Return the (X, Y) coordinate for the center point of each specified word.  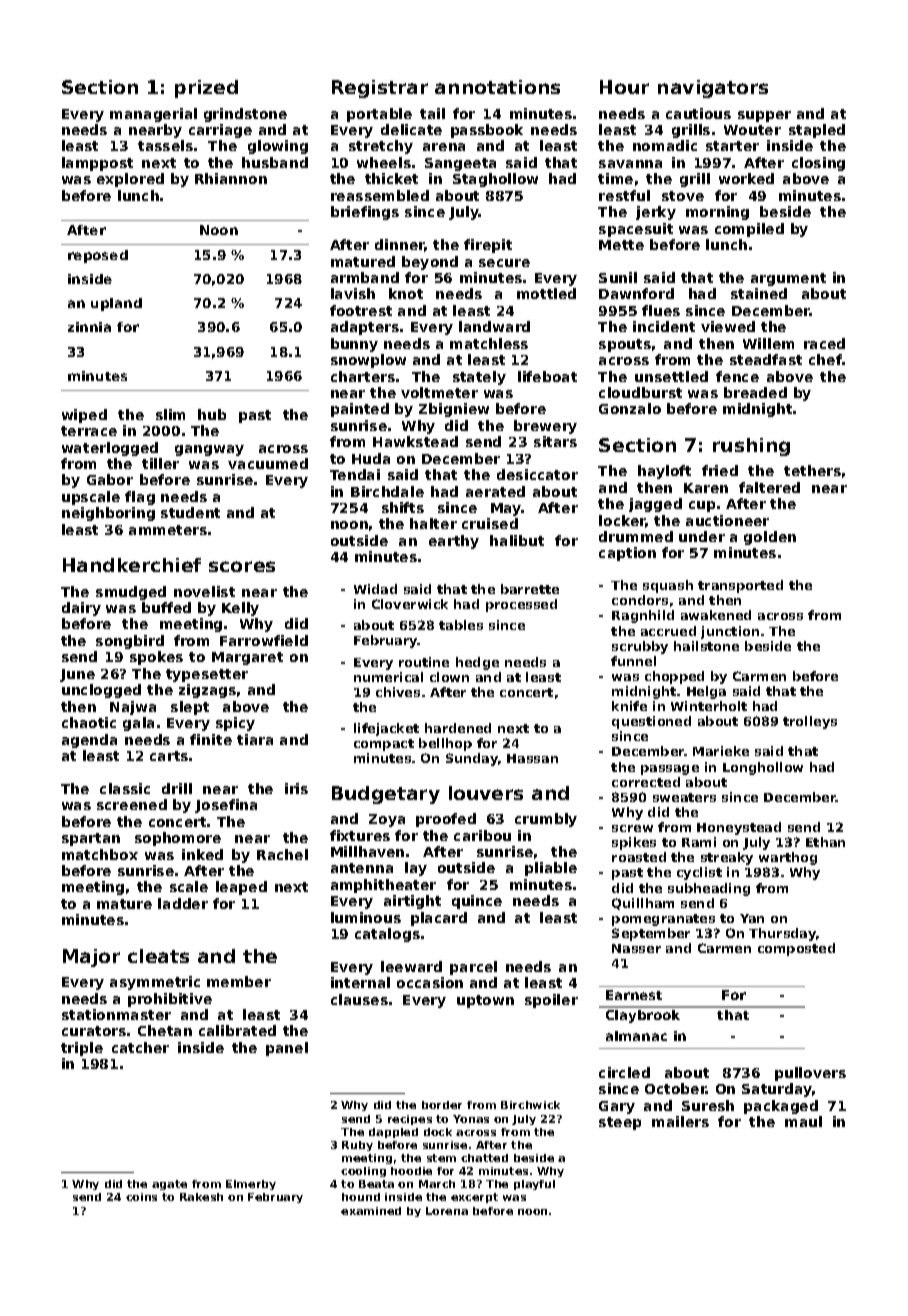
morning (717, 213)
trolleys (810, 722)
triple (82, 1049)
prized (206, 89)
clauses (359, 999)
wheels (384, 162)
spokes (156, 658)
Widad (375, 589)
